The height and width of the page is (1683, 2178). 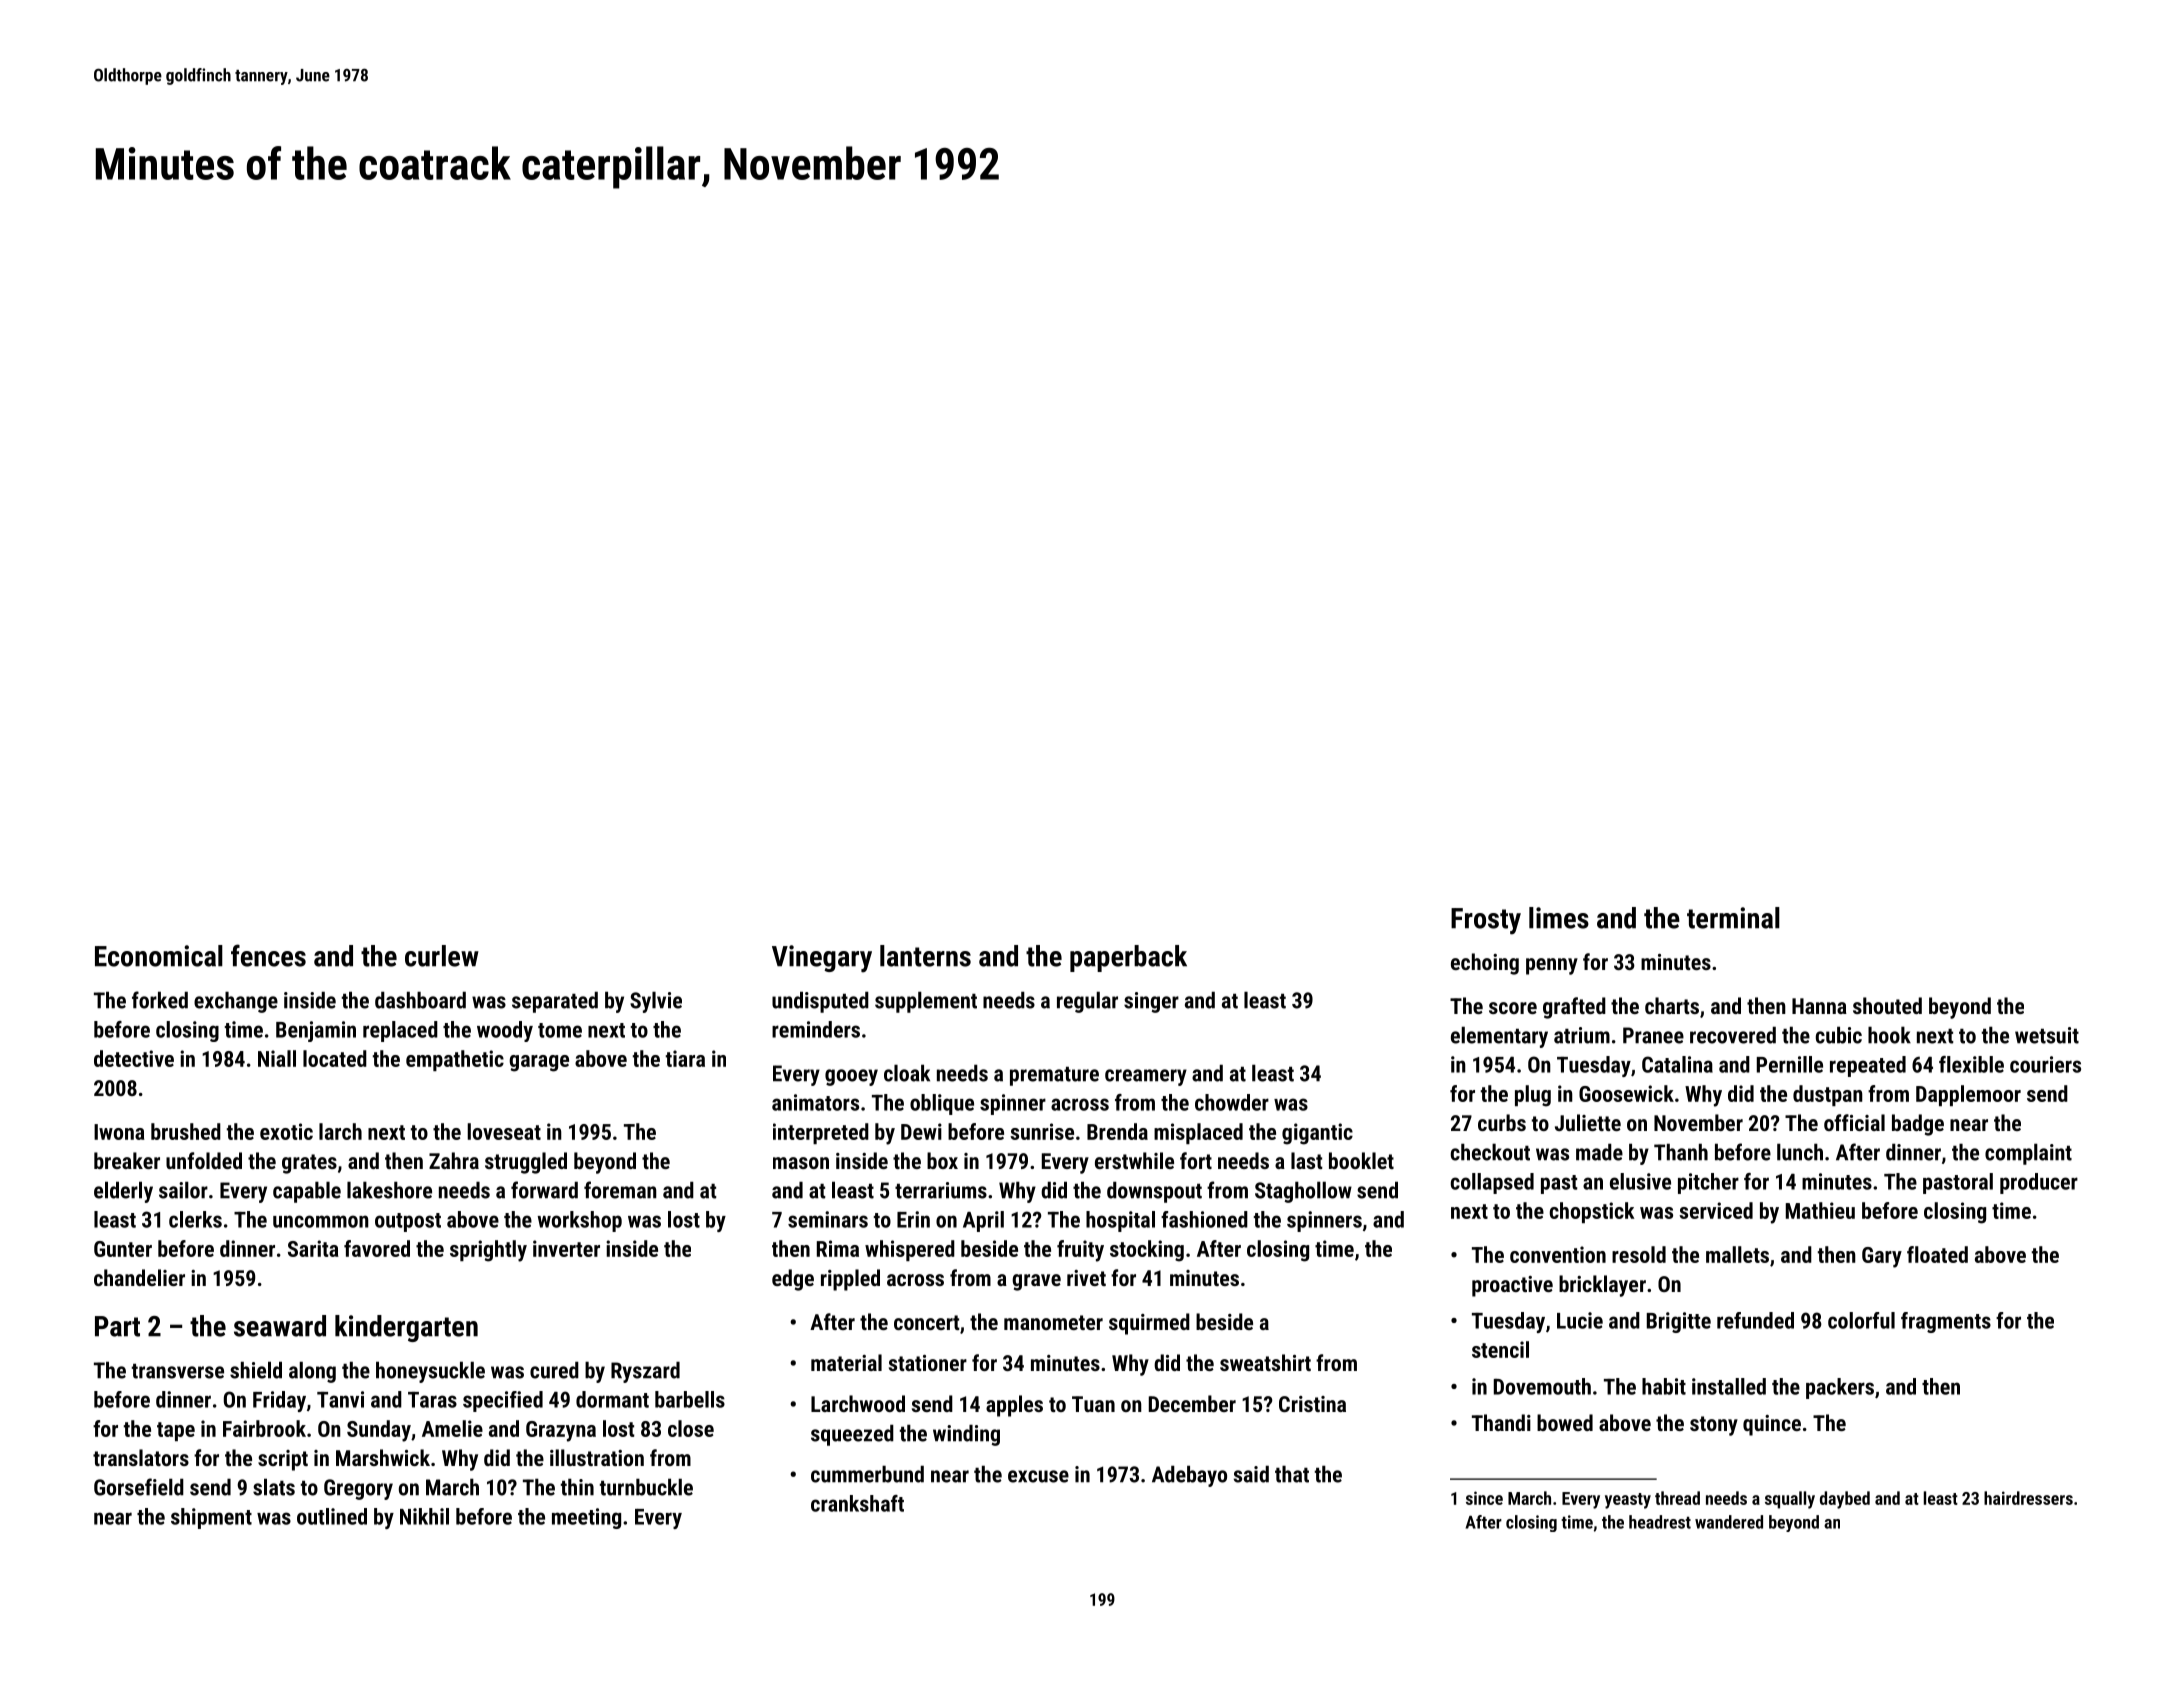 I want to click on shipment, so click(x=211, y=1518).
